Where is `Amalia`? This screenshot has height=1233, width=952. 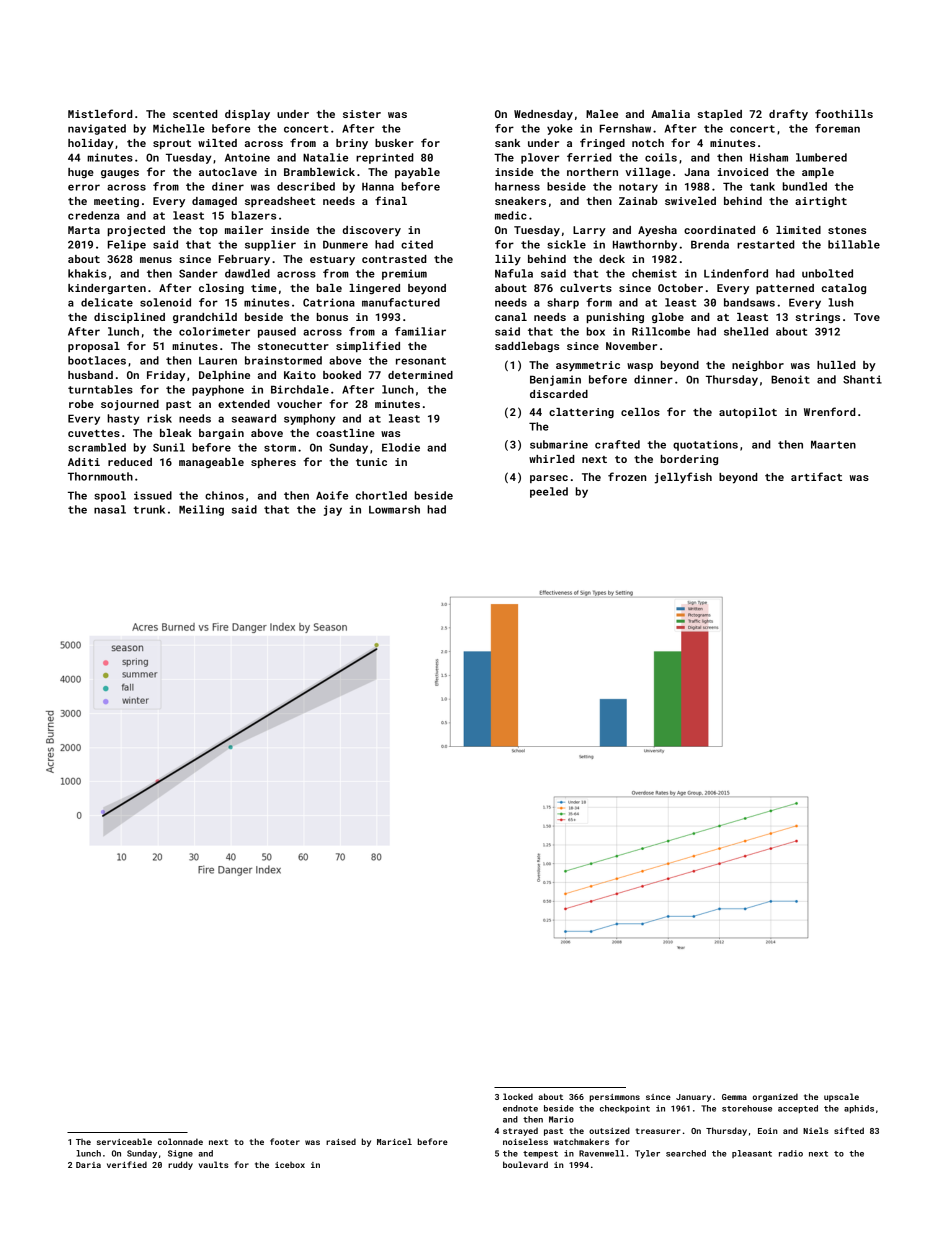
Amalia is located at coordinates (670, 114).
